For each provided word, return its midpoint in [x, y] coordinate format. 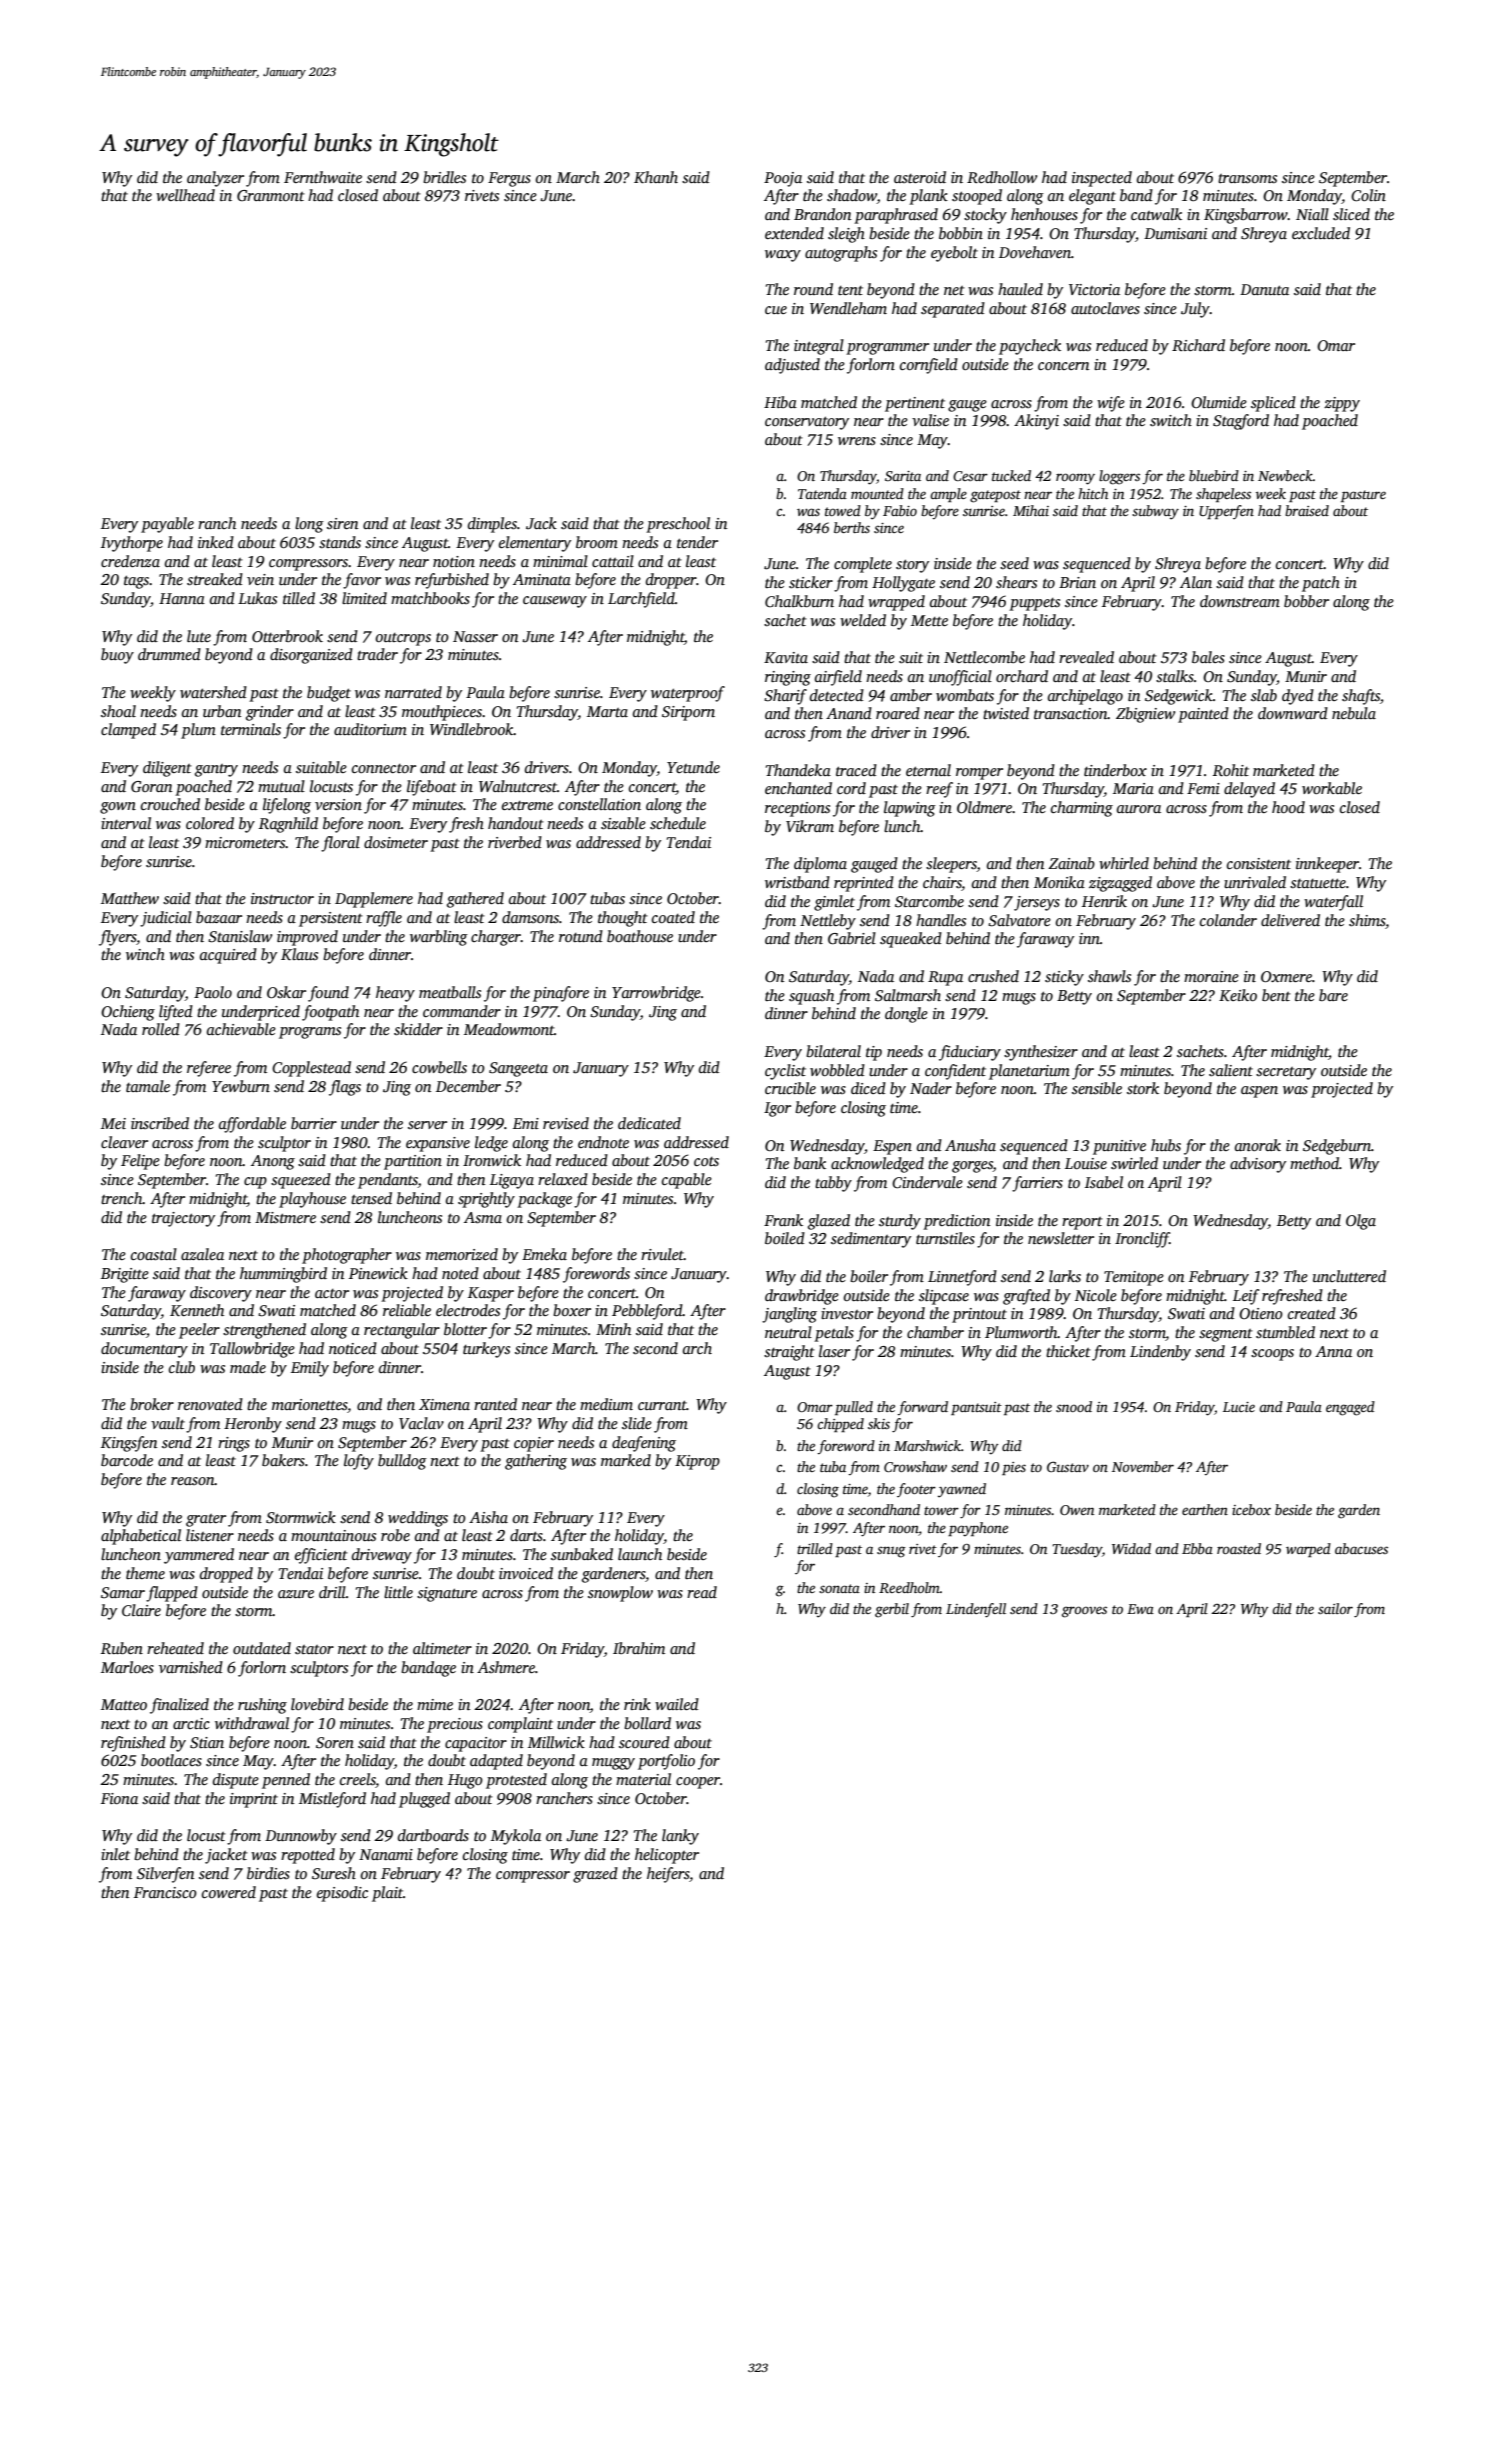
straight [789, 1353]
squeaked [911, 940]
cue [776, 310]
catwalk [1156, 214]
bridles [444, 177]
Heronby [253, 1425]
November [1143, 1466]
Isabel [1104, 1182]
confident [955, 1072]
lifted [176, 1013]
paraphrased [896, 216]
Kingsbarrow [1246, 216]
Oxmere [1286, 976]
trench [122, 1198]
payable [167, 525]
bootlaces [171, 1760]
